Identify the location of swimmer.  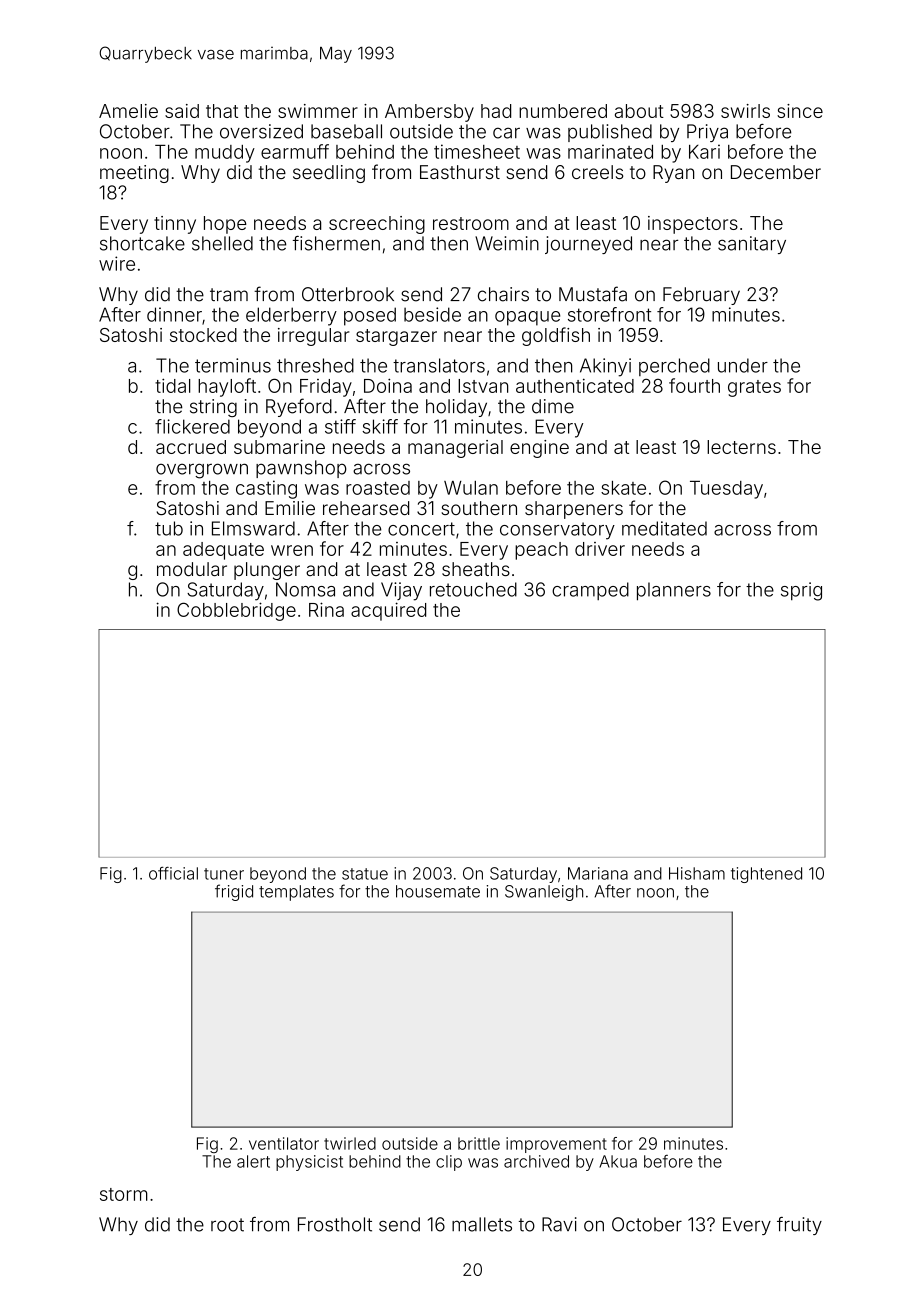
(318, 111).
